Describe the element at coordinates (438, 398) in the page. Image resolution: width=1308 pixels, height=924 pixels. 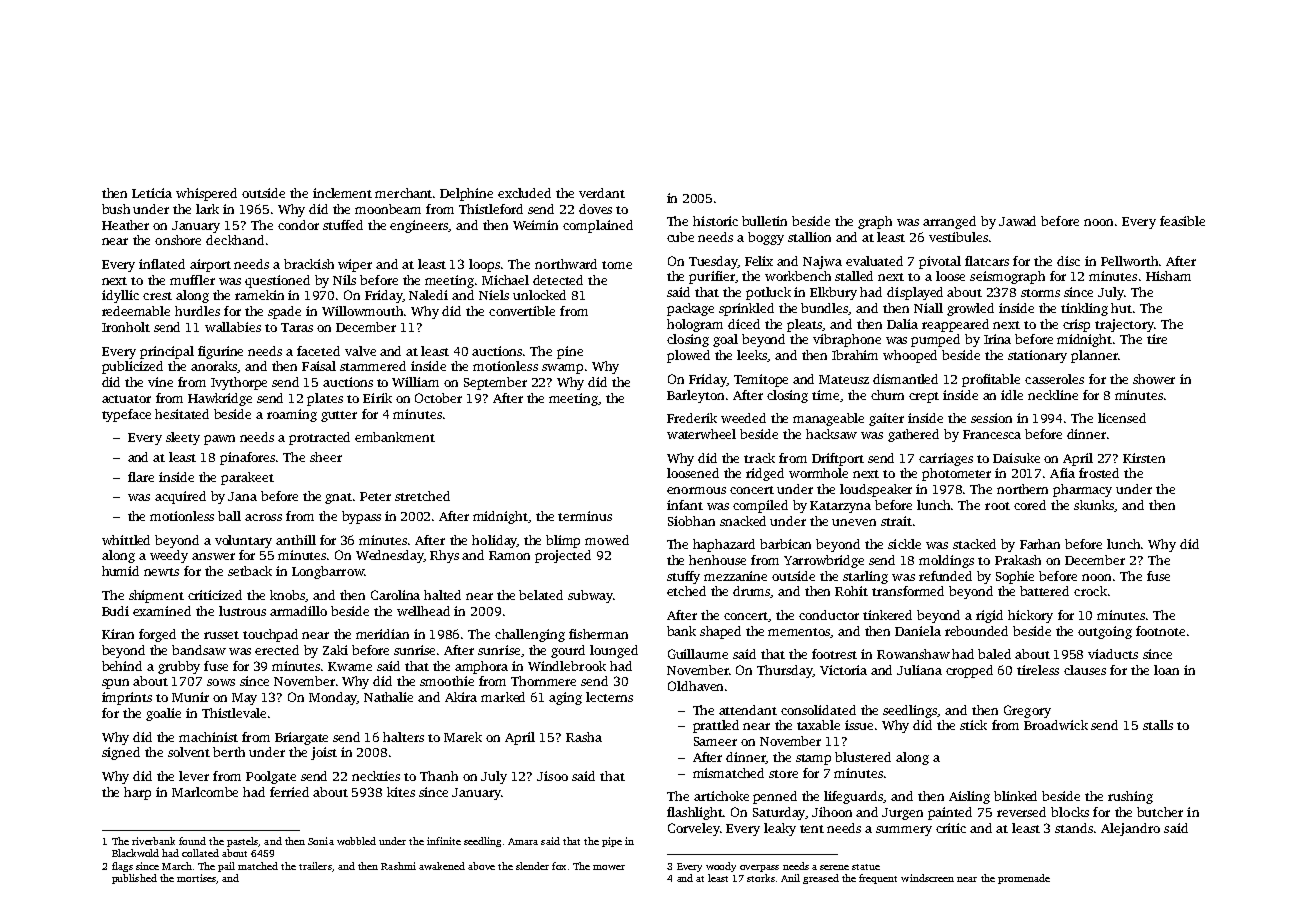
I see `October` at that location.
